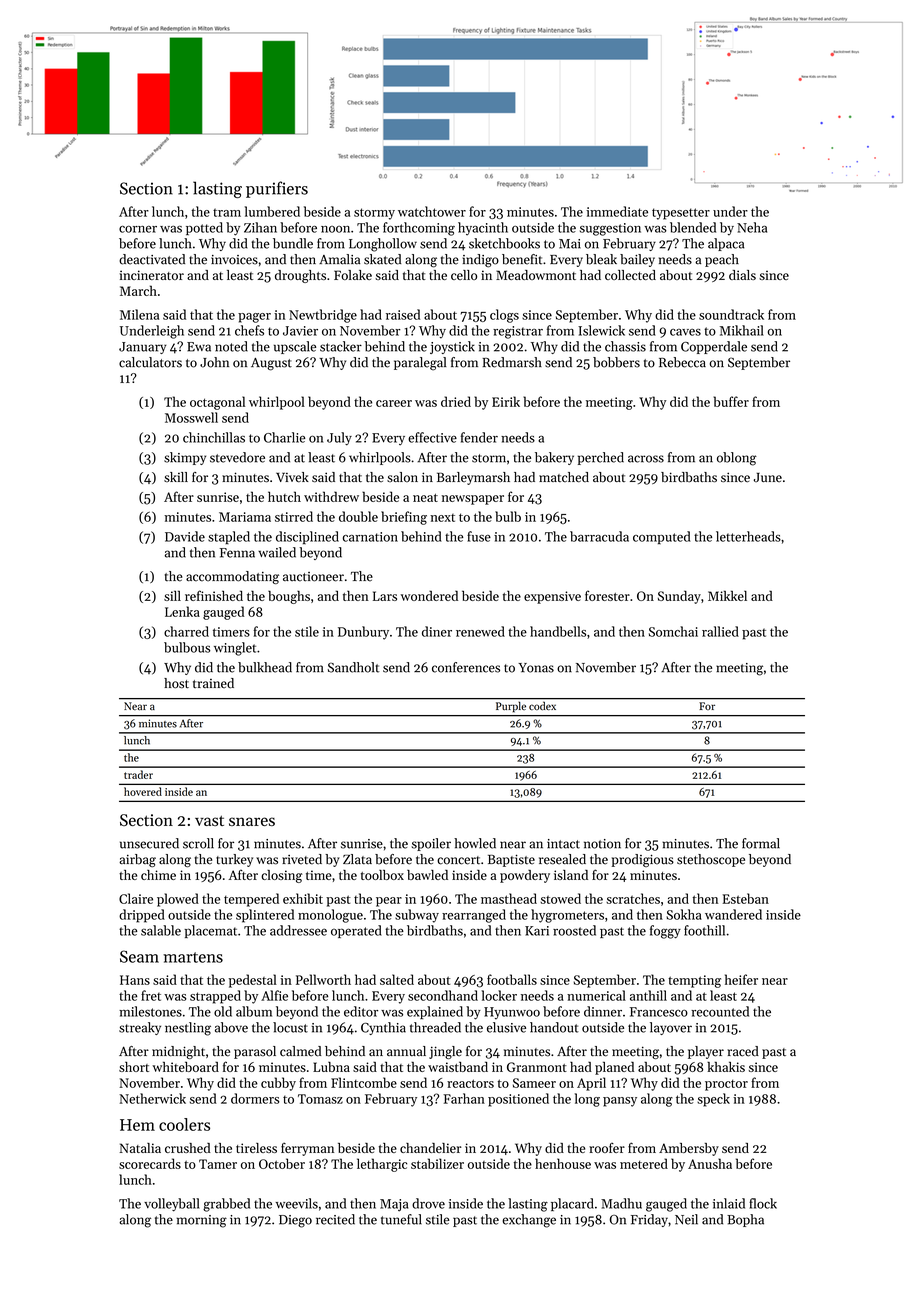 This page has height=1308, width=924. What do you see at coordinates (152, 259) in the page?
I see `deactivated` at bounding box center [152, 259].
